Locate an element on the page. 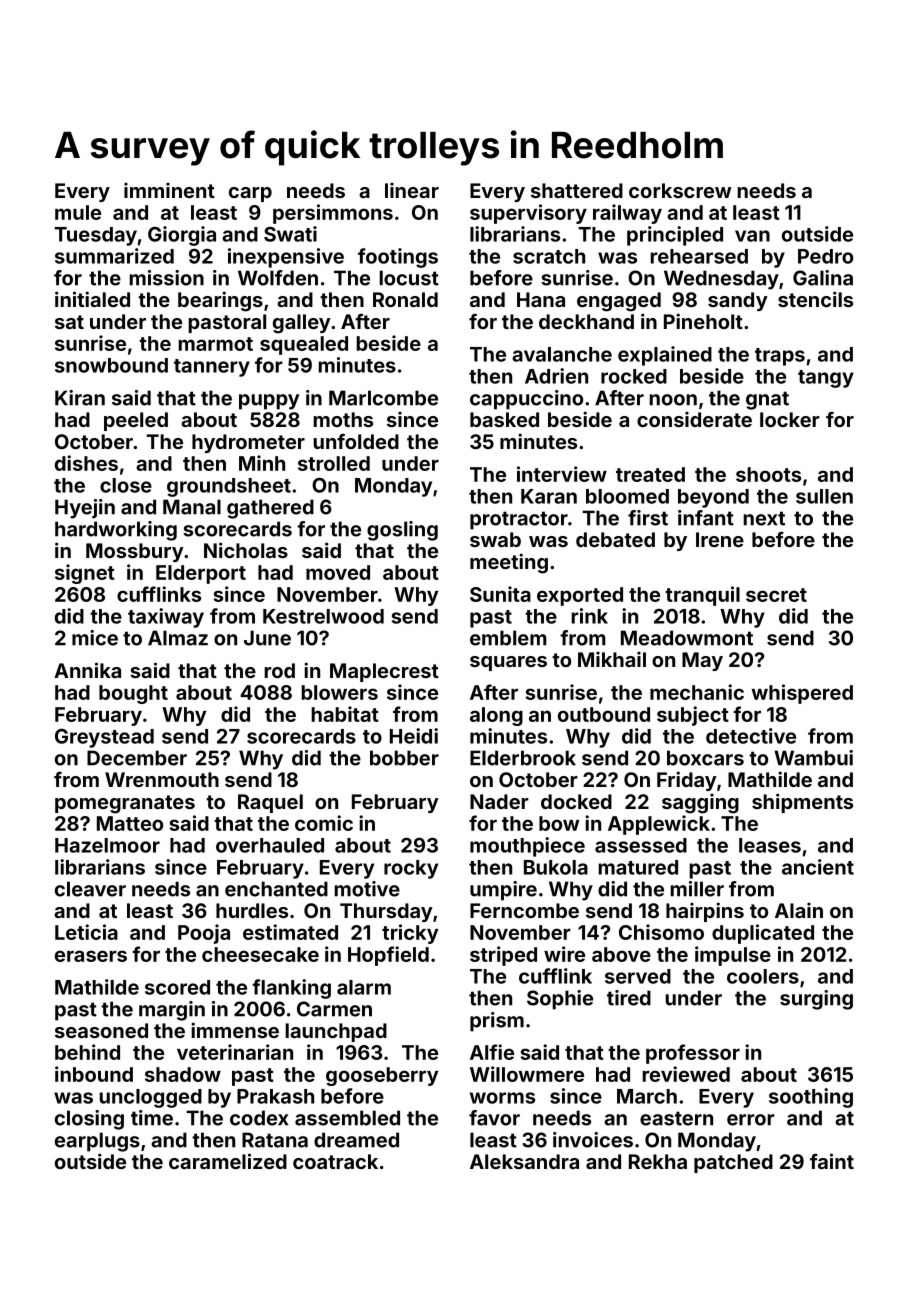 The height and width of the page is (1316, 908). Greystead is located at coordinates (104, 738).
